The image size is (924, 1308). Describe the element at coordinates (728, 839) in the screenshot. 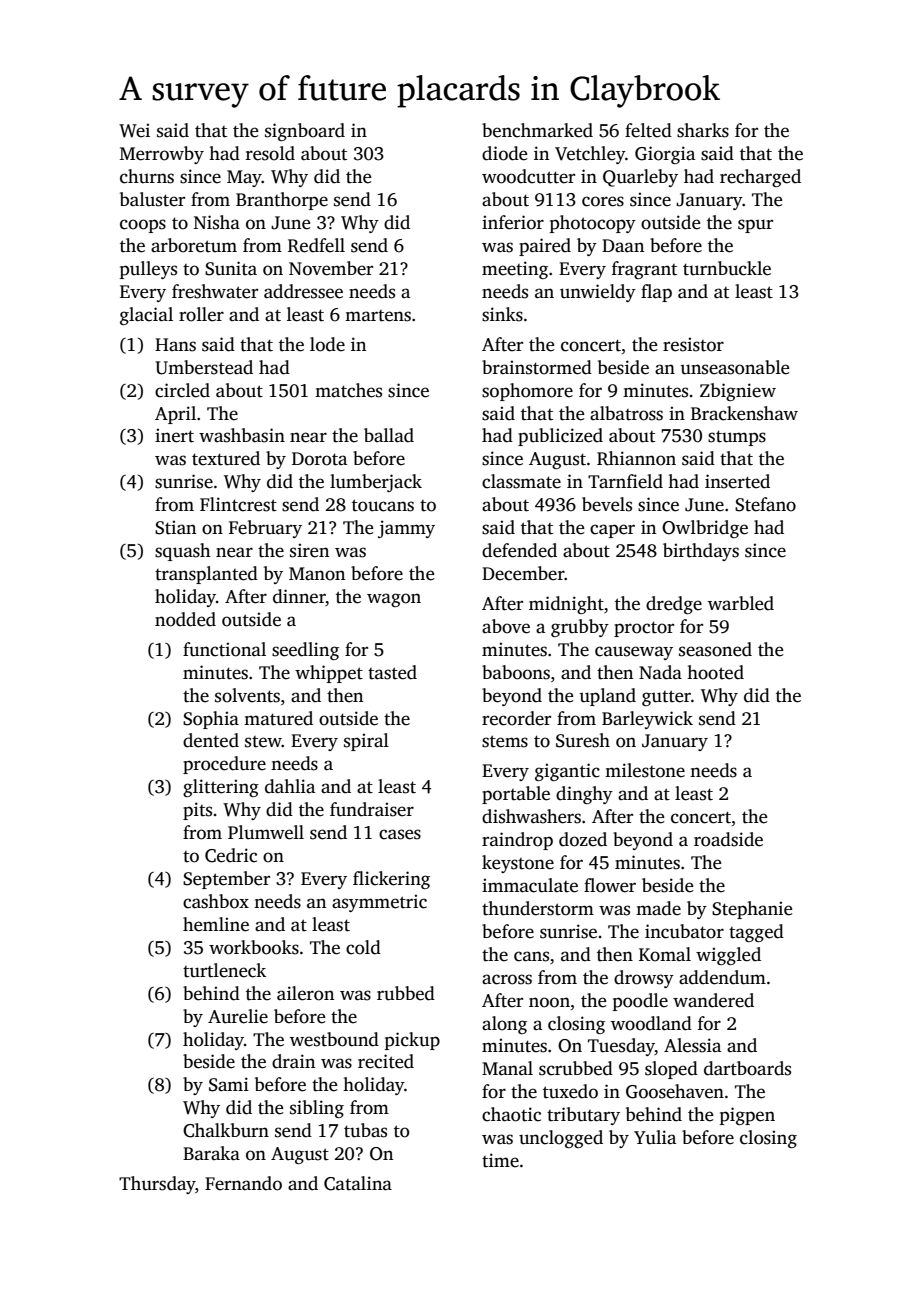

I see `roadside` at that location.
